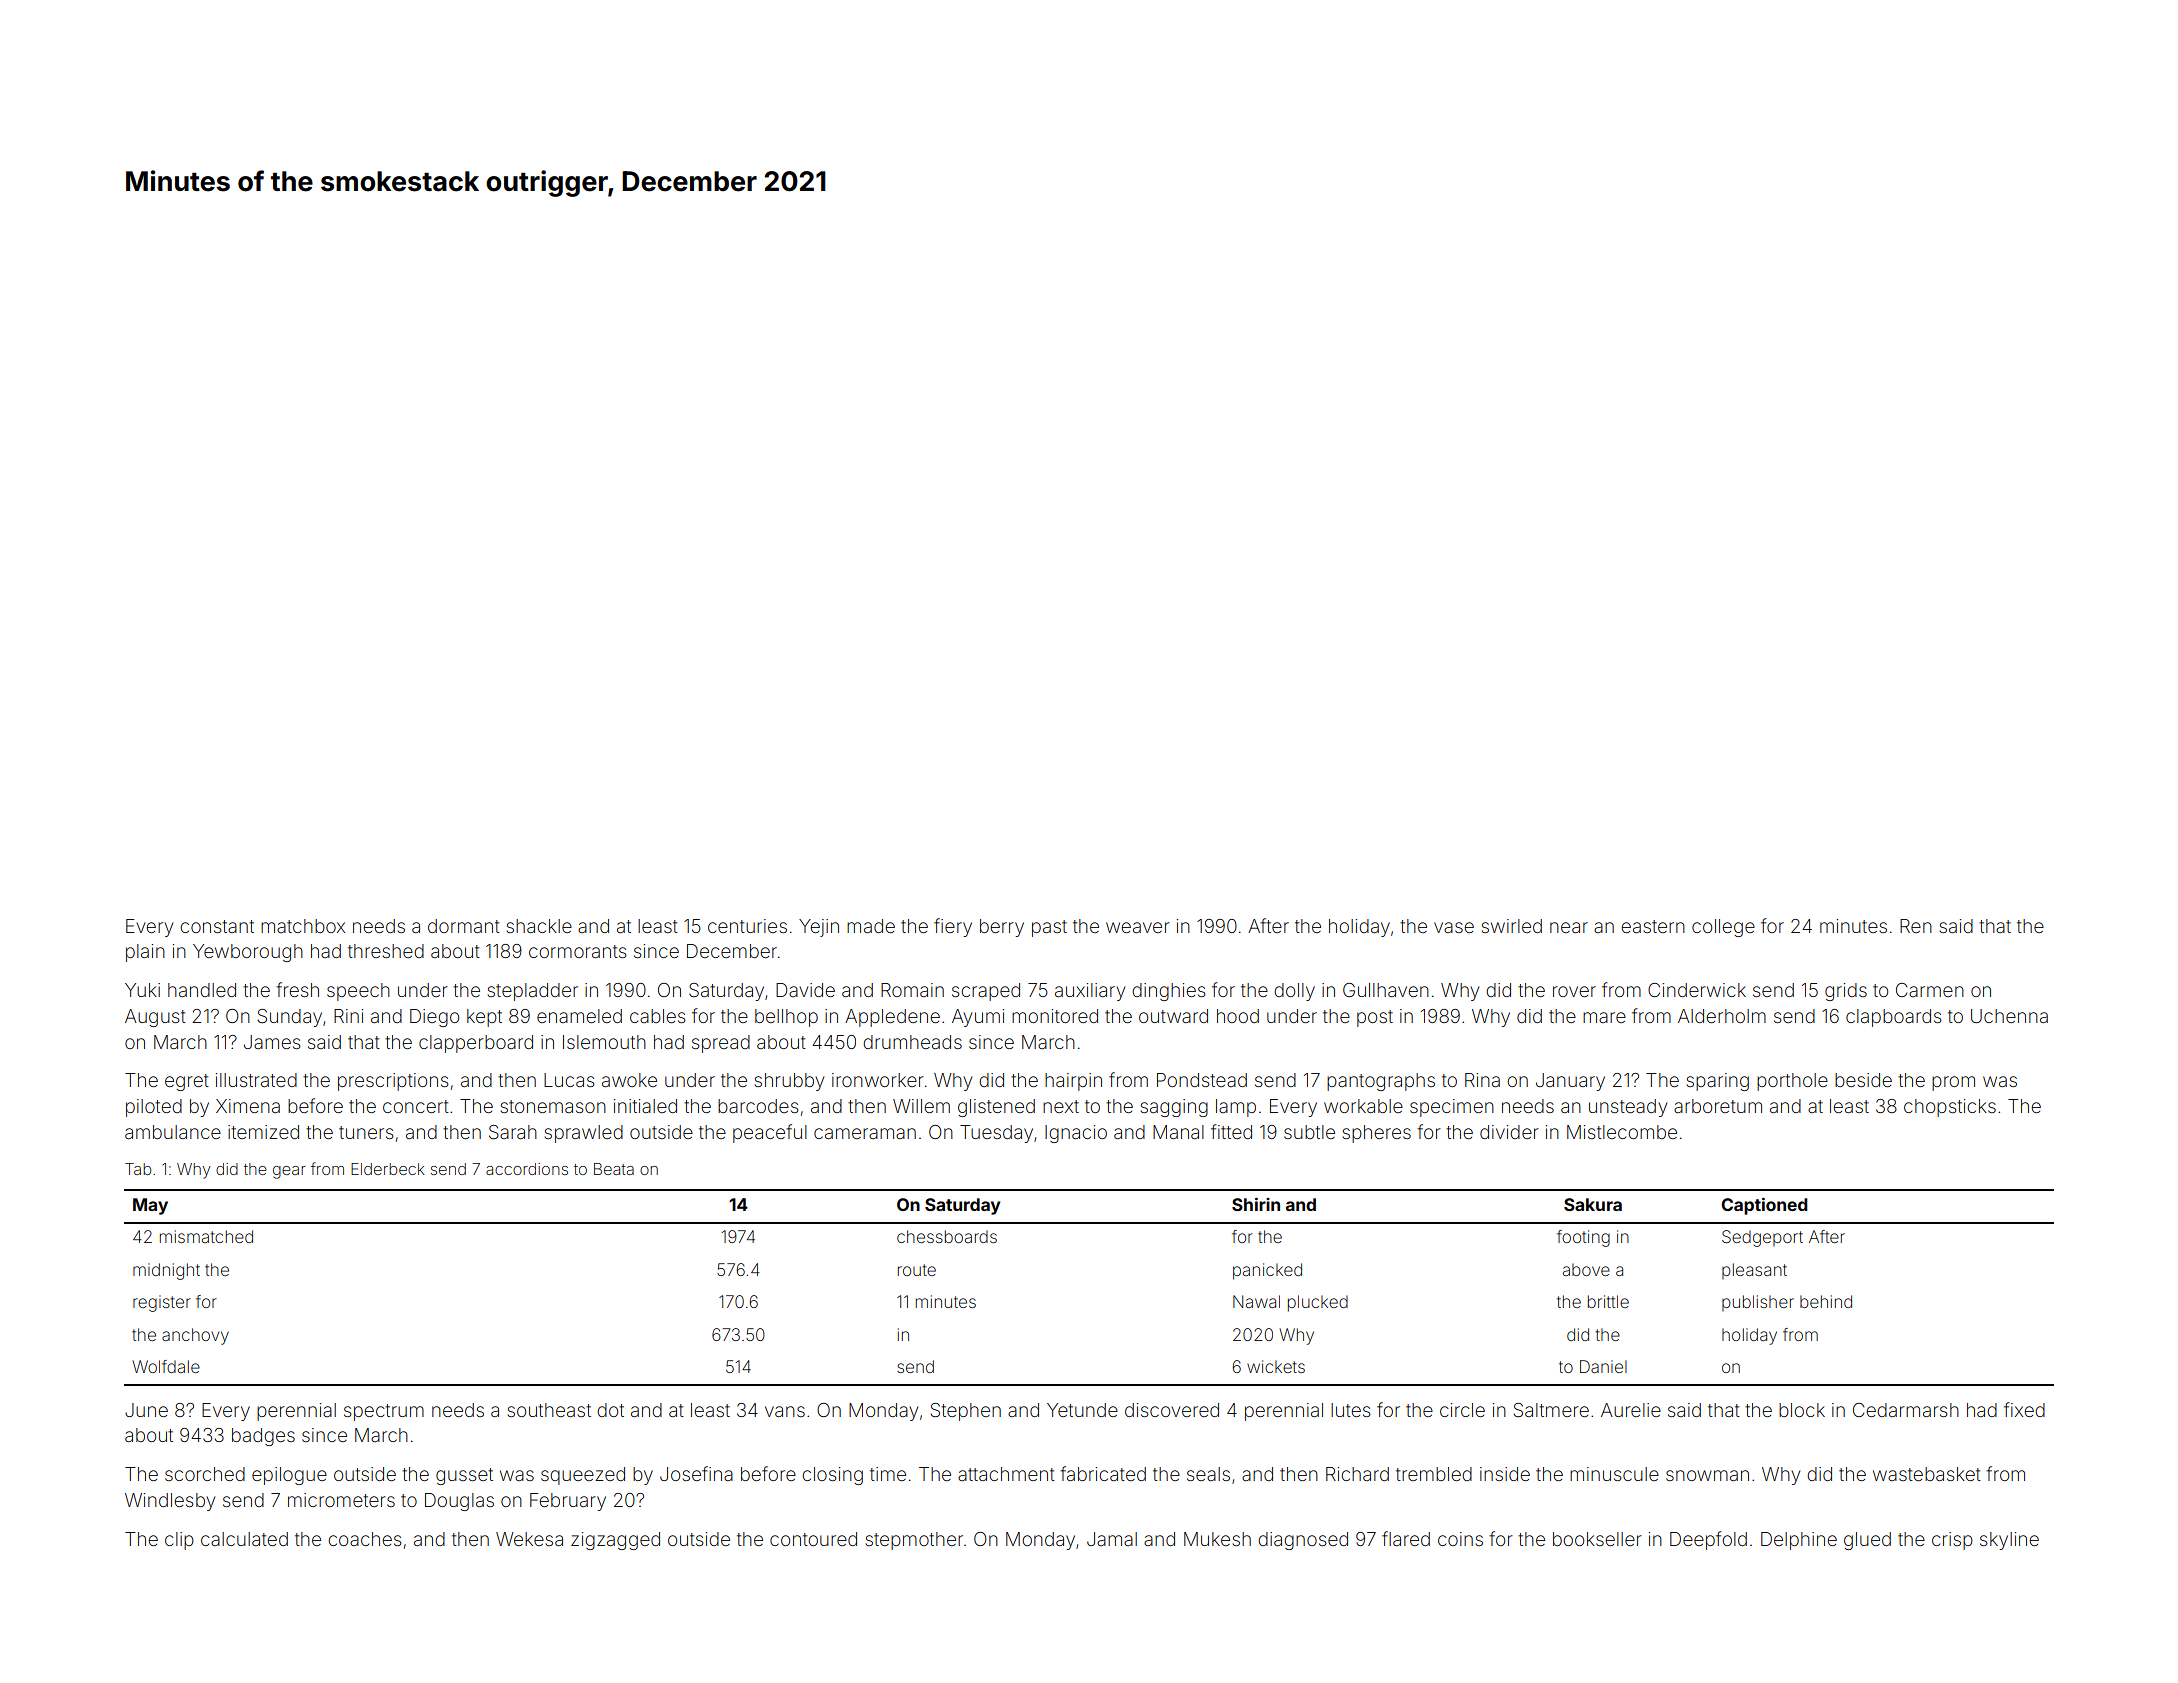  I want to click on Cinderwick, so click(1697, 990).
